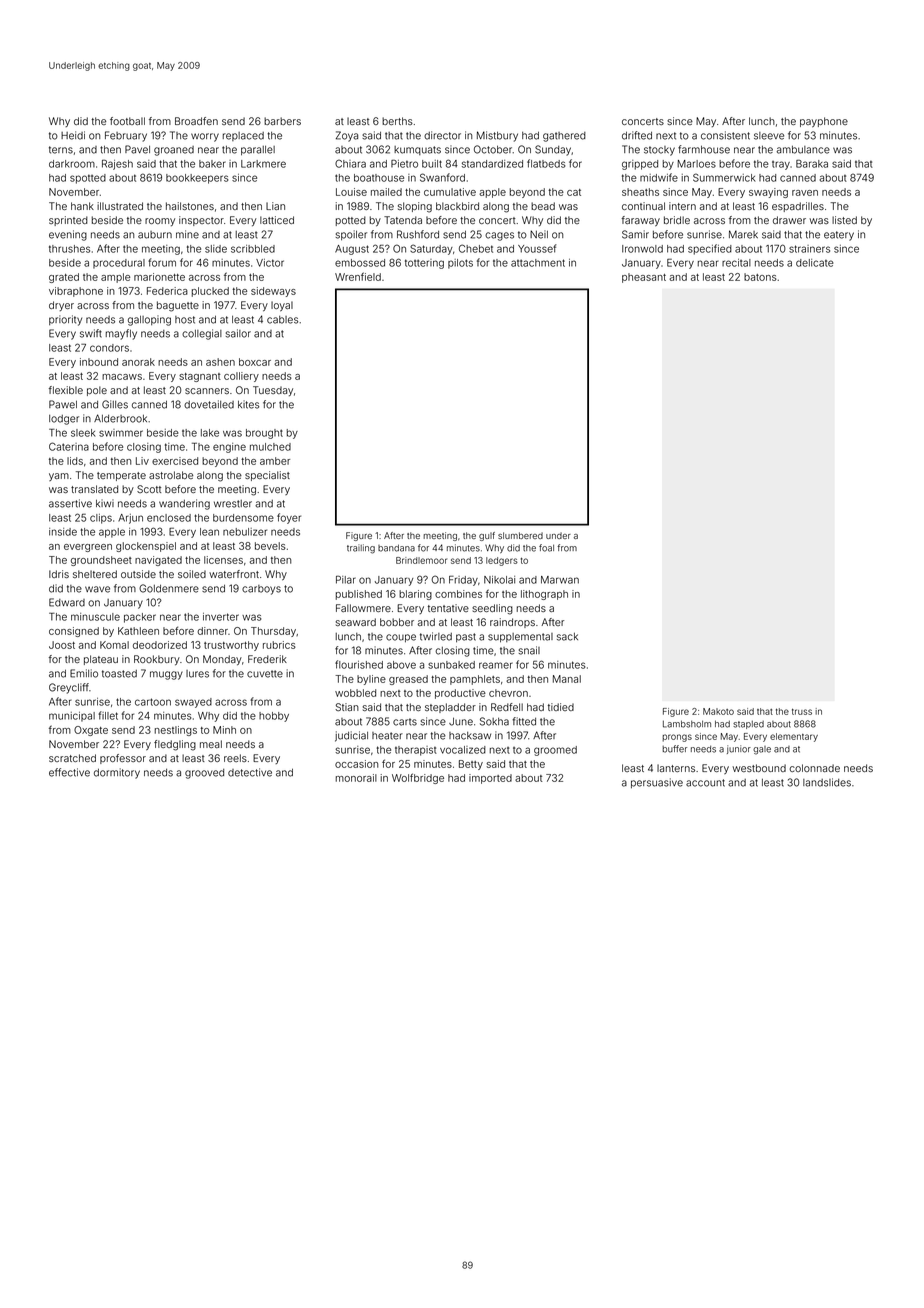 The image size is (924, 1308). Describe the element at coordinates (197, 179) in the image. I see `bookkeepers` at that location.
